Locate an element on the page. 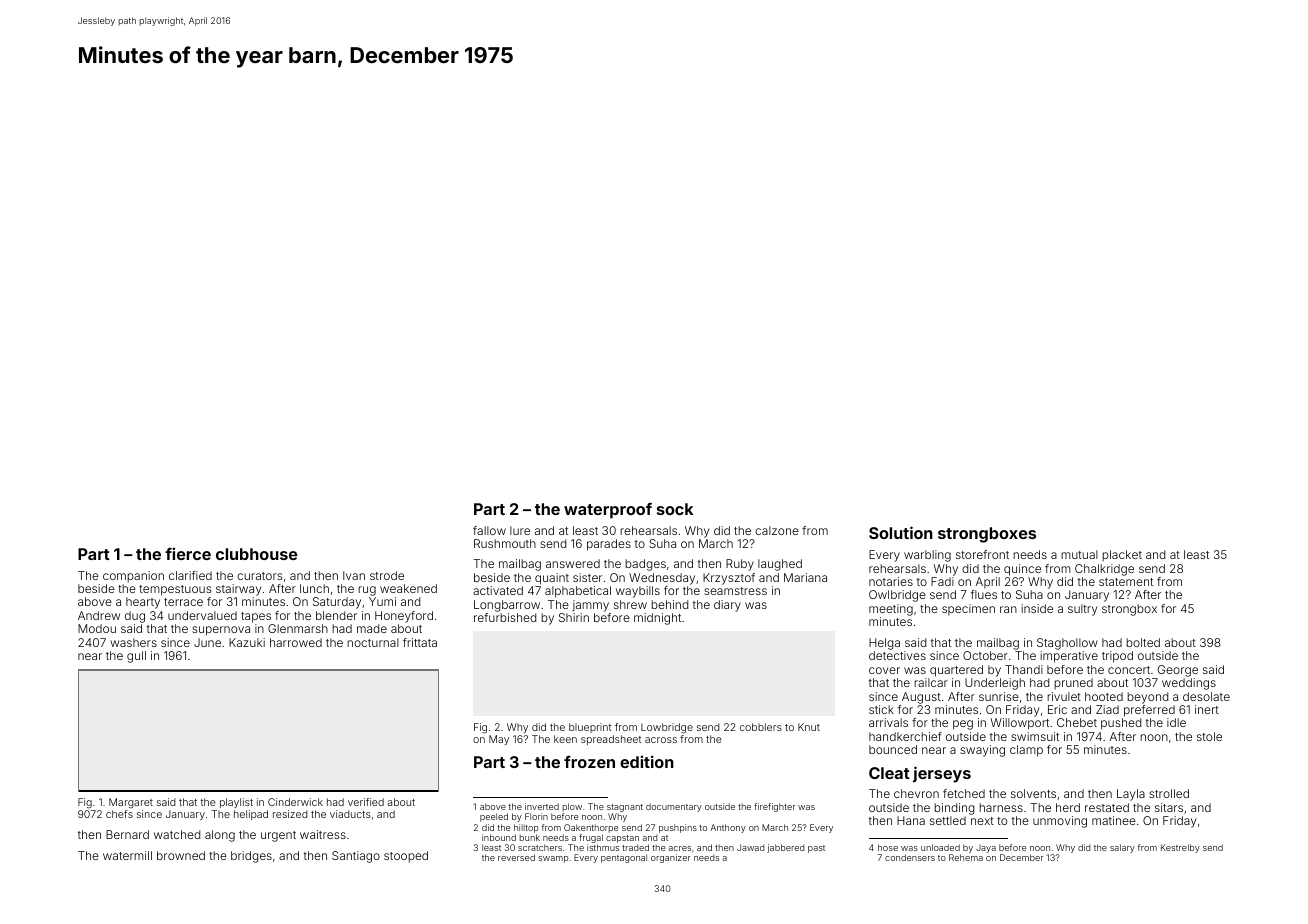  jabbered is located at coordinates (785, 848).
